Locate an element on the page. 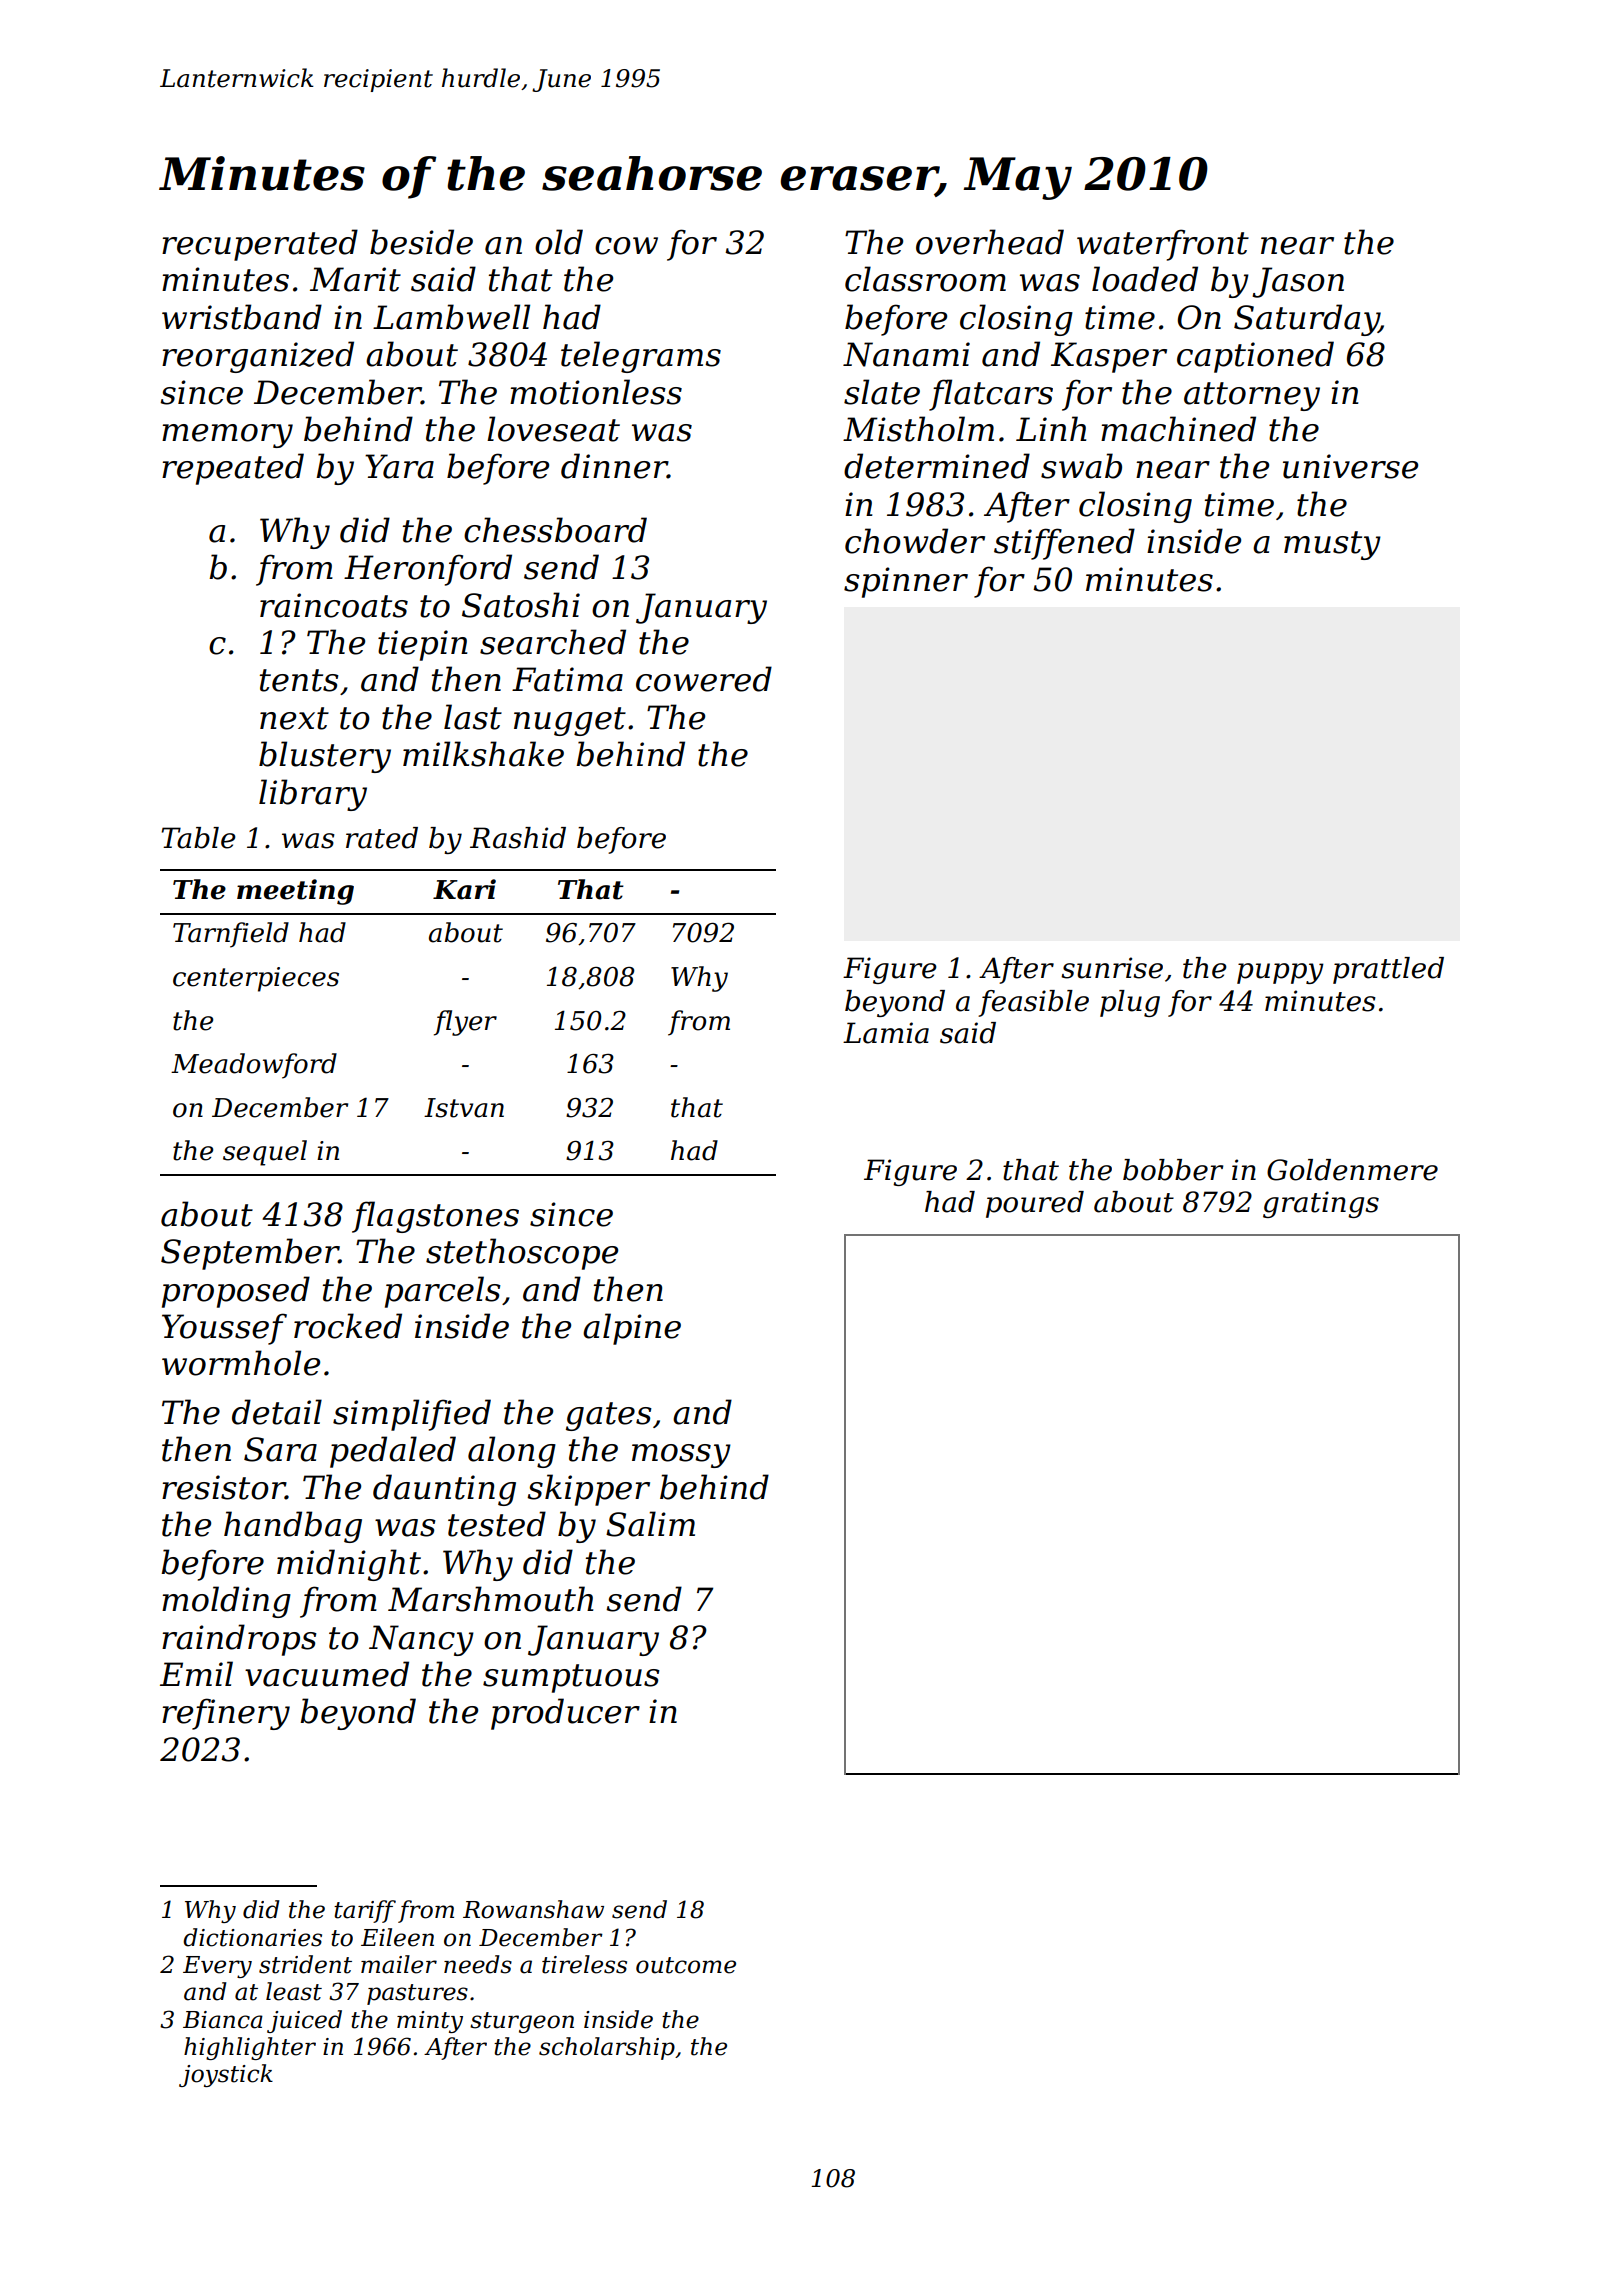 The height and width of the image is (2292, 1620). Marit is located at coordinates (355, 279).
